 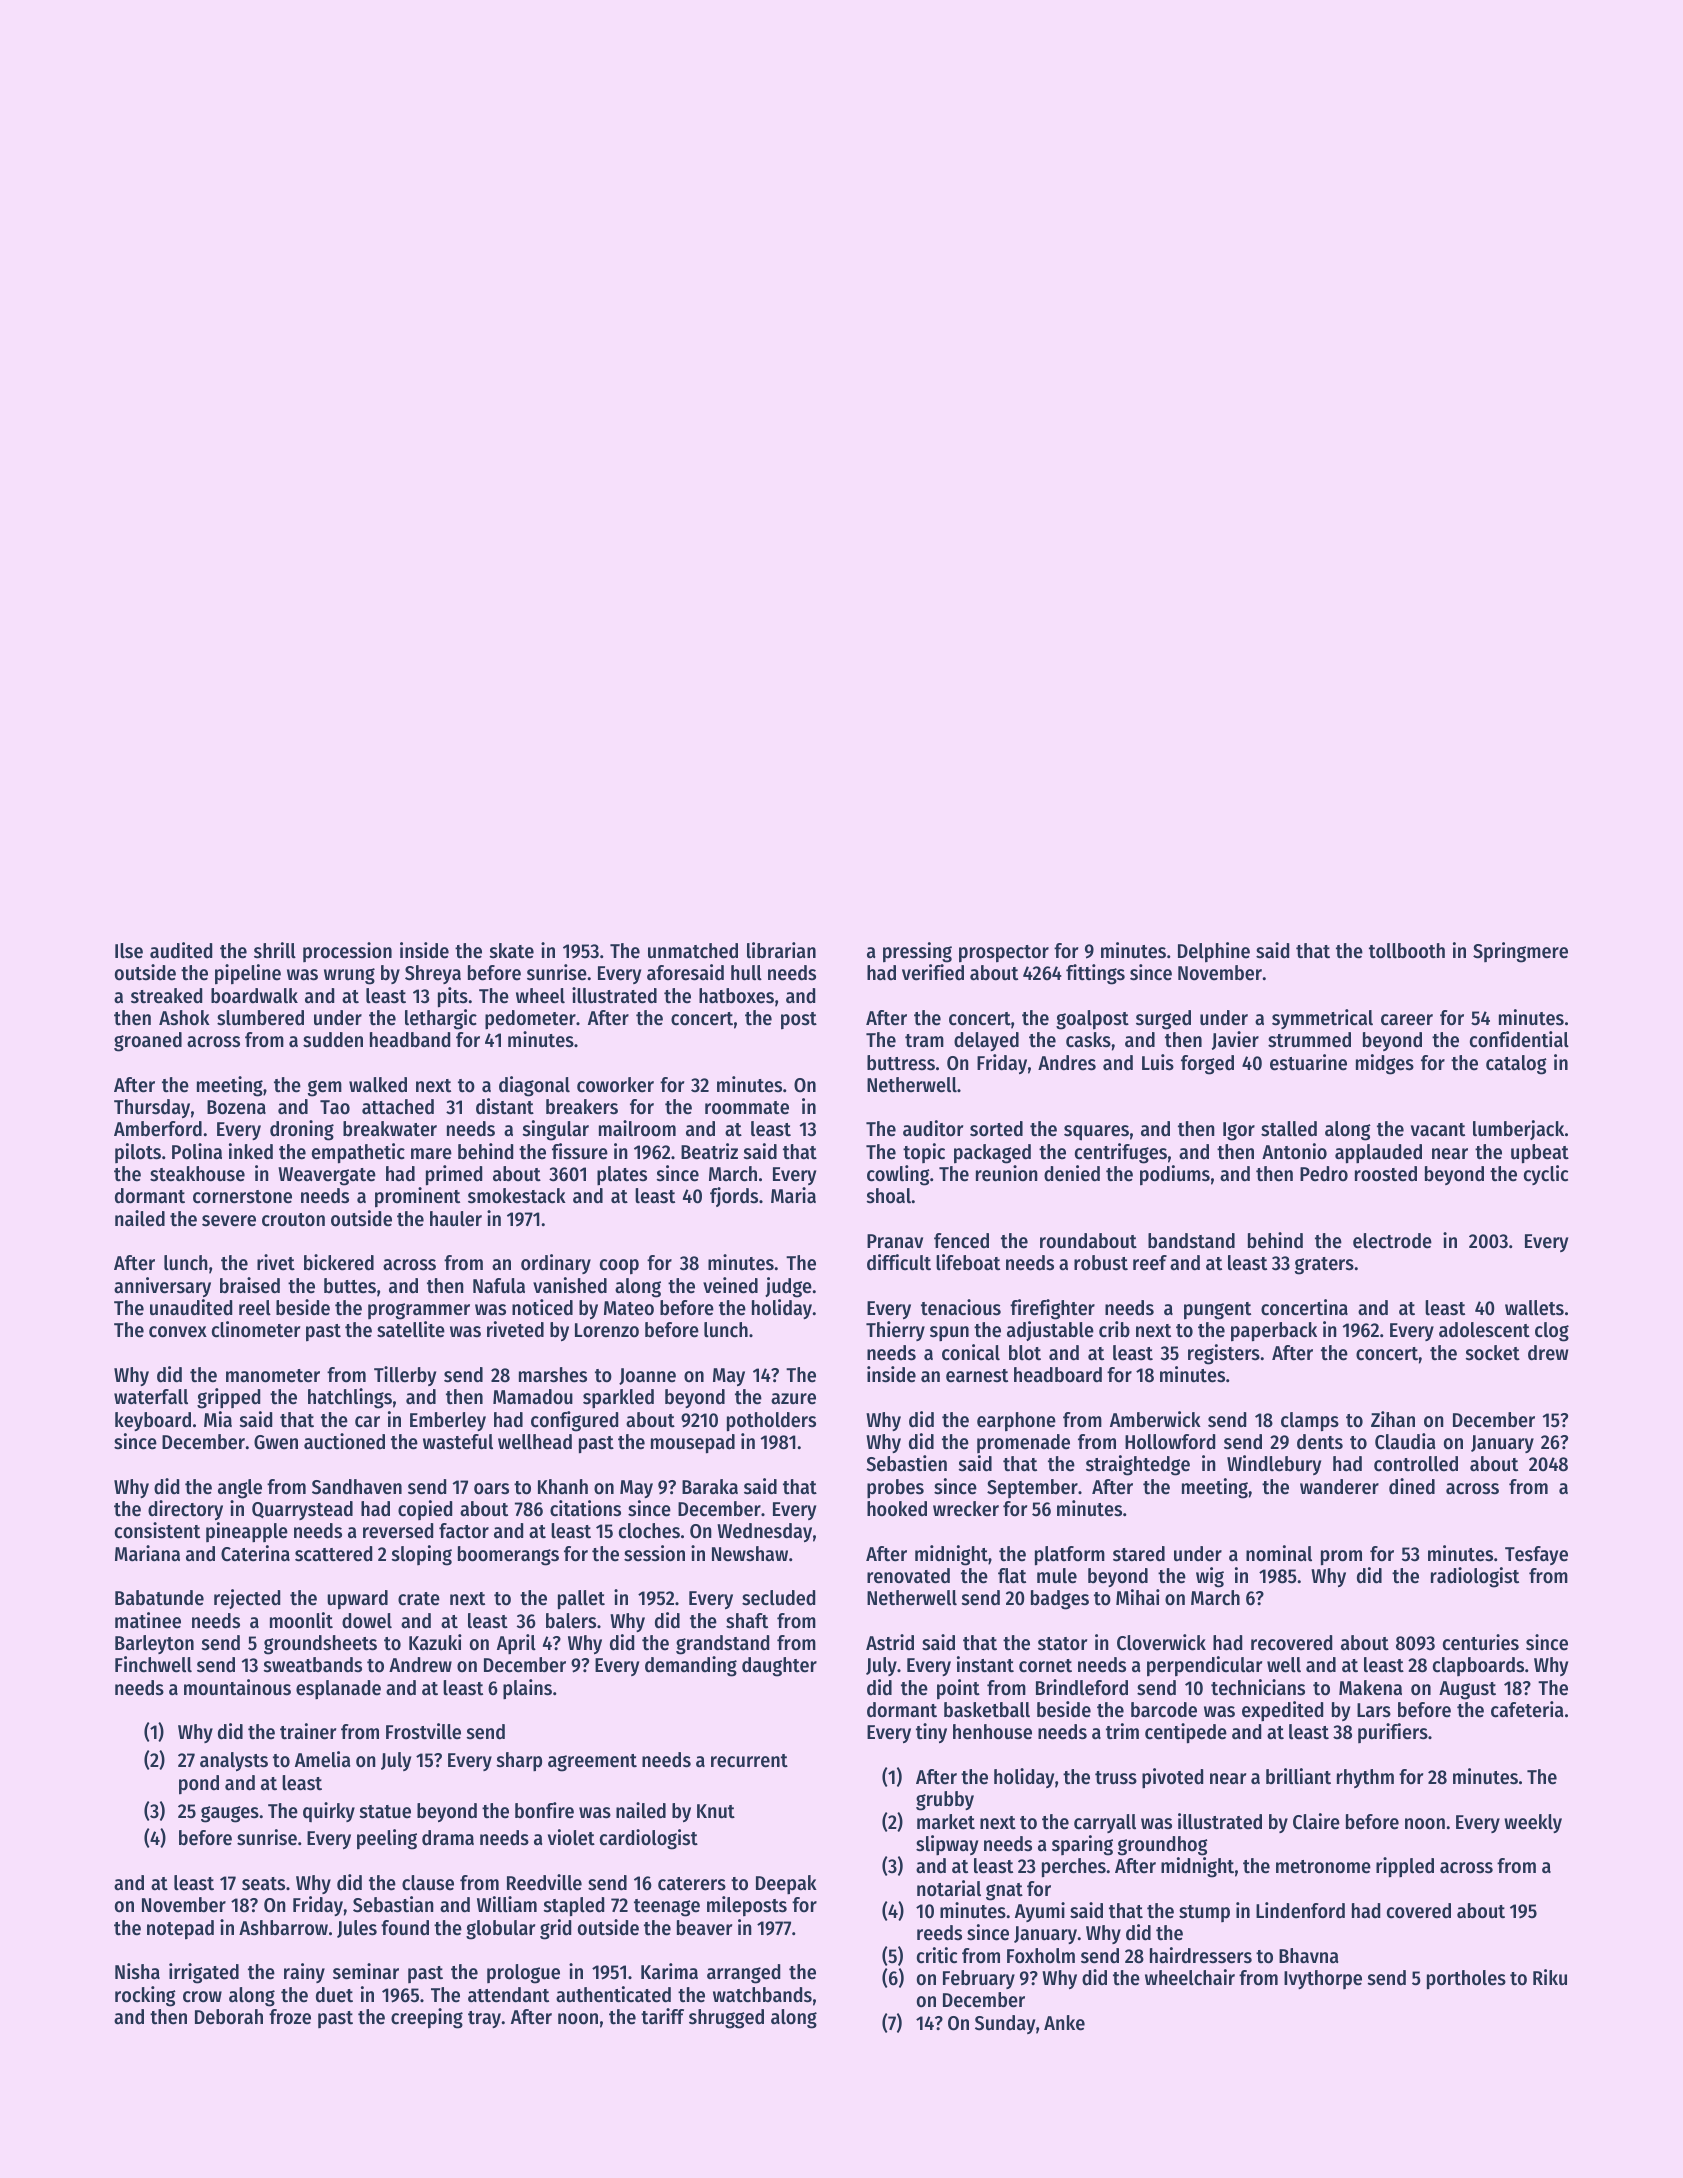 I want to click on Delphine, so click(x=1214, y=952).
